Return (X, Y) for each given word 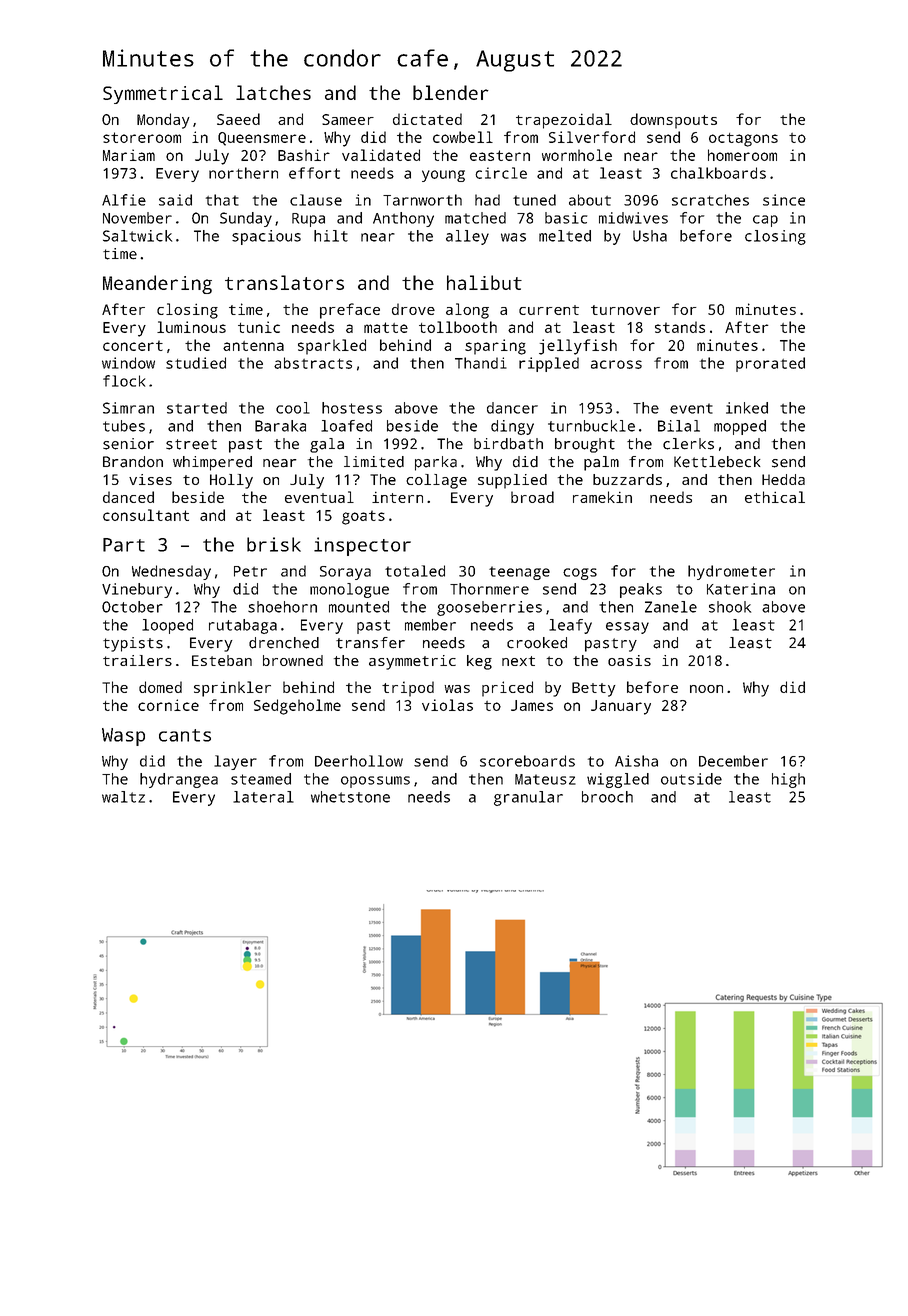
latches (273, 92)
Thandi (481, 363)
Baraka (280, 426)
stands (680, 327)
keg (479, 662)
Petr (250, 571)
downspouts (673, 121)
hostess (352, 408)
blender (451, 92)
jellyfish (578, 347)
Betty (594, 689)
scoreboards (527, 761)
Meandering (157, 284)
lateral (263, 797)
